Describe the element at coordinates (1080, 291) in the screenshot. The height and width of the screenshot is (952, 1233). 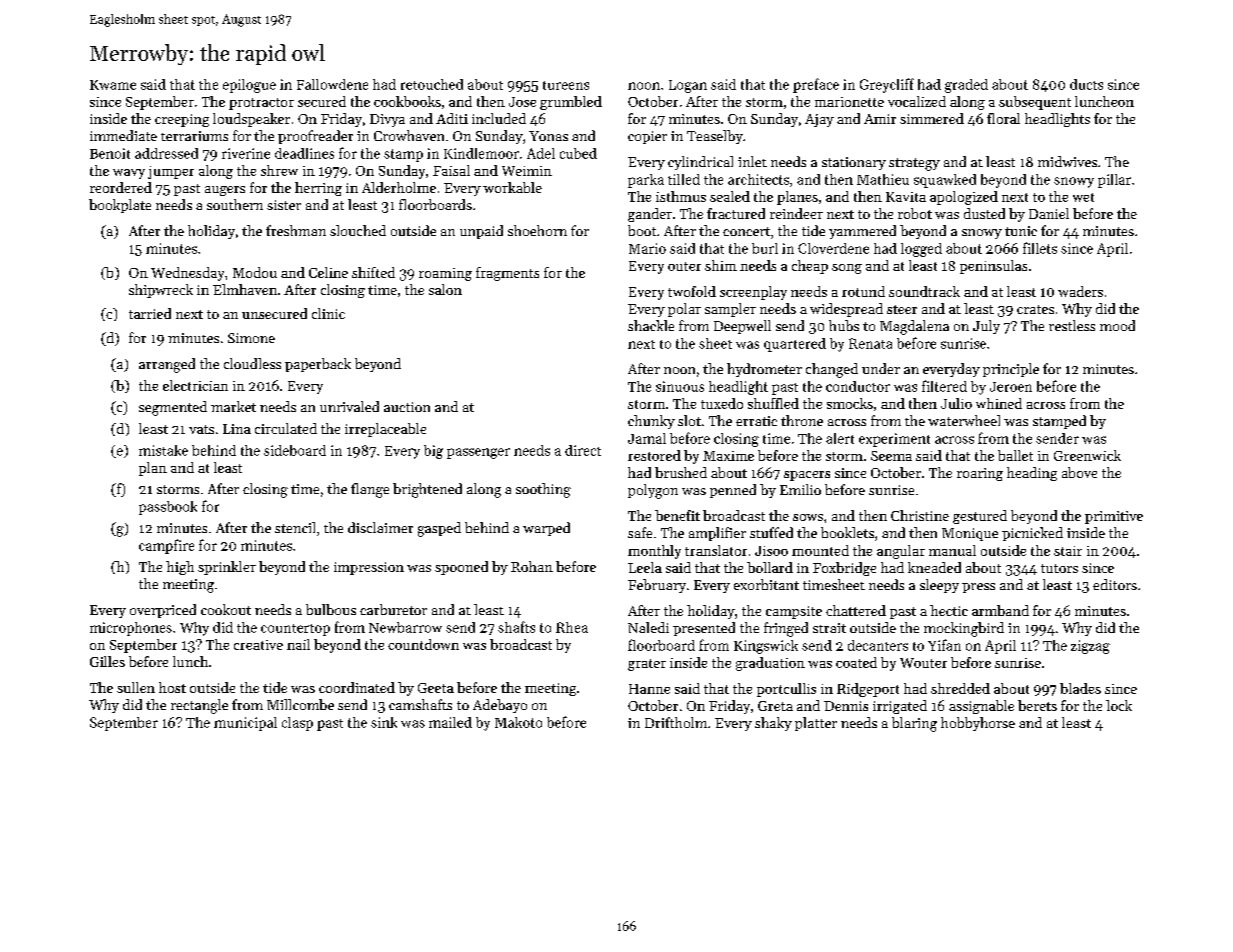
I see `waders` at that location.
